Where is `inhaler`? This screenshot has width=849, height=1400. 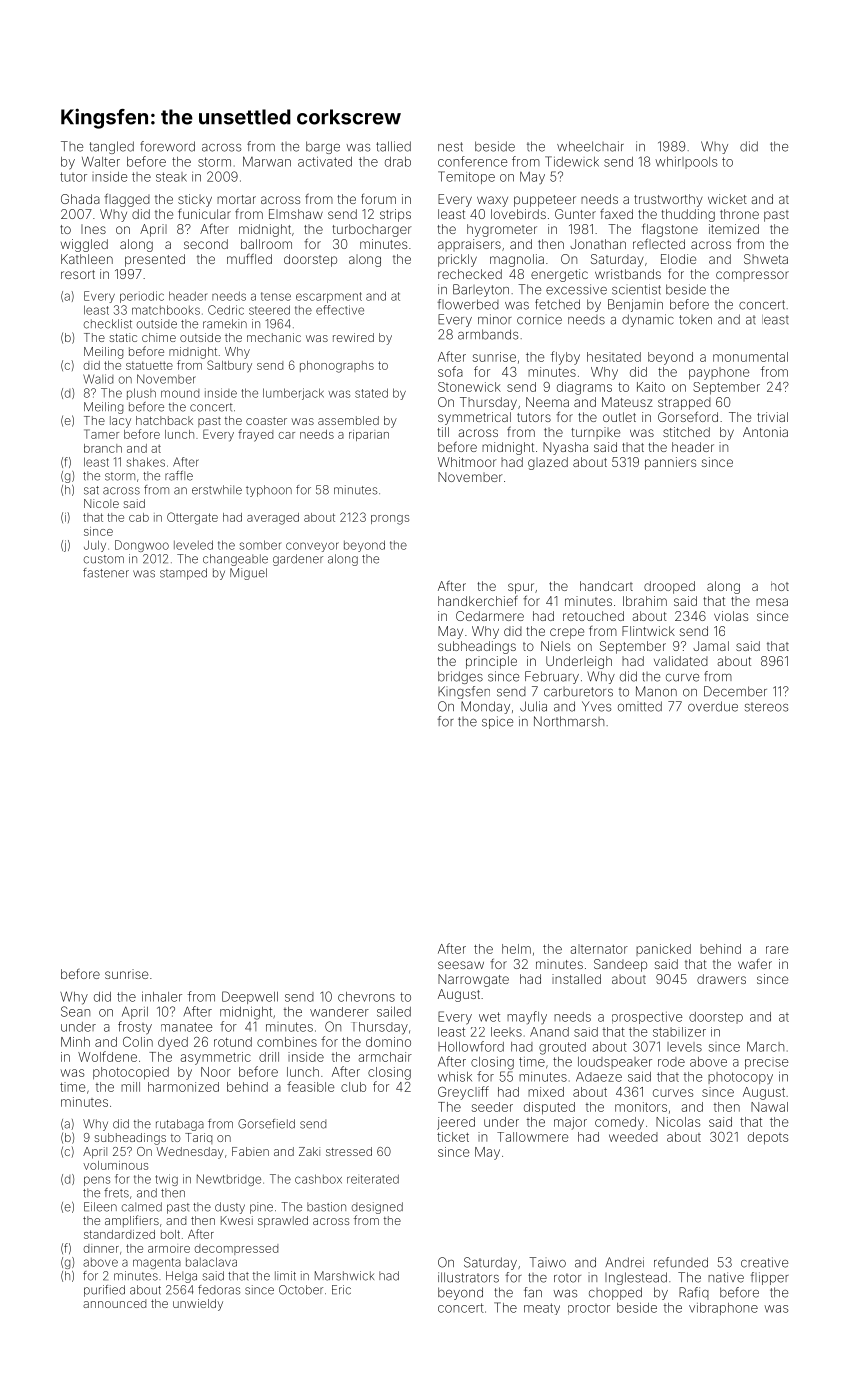
inhaler is located at coordinates (162, 997).
